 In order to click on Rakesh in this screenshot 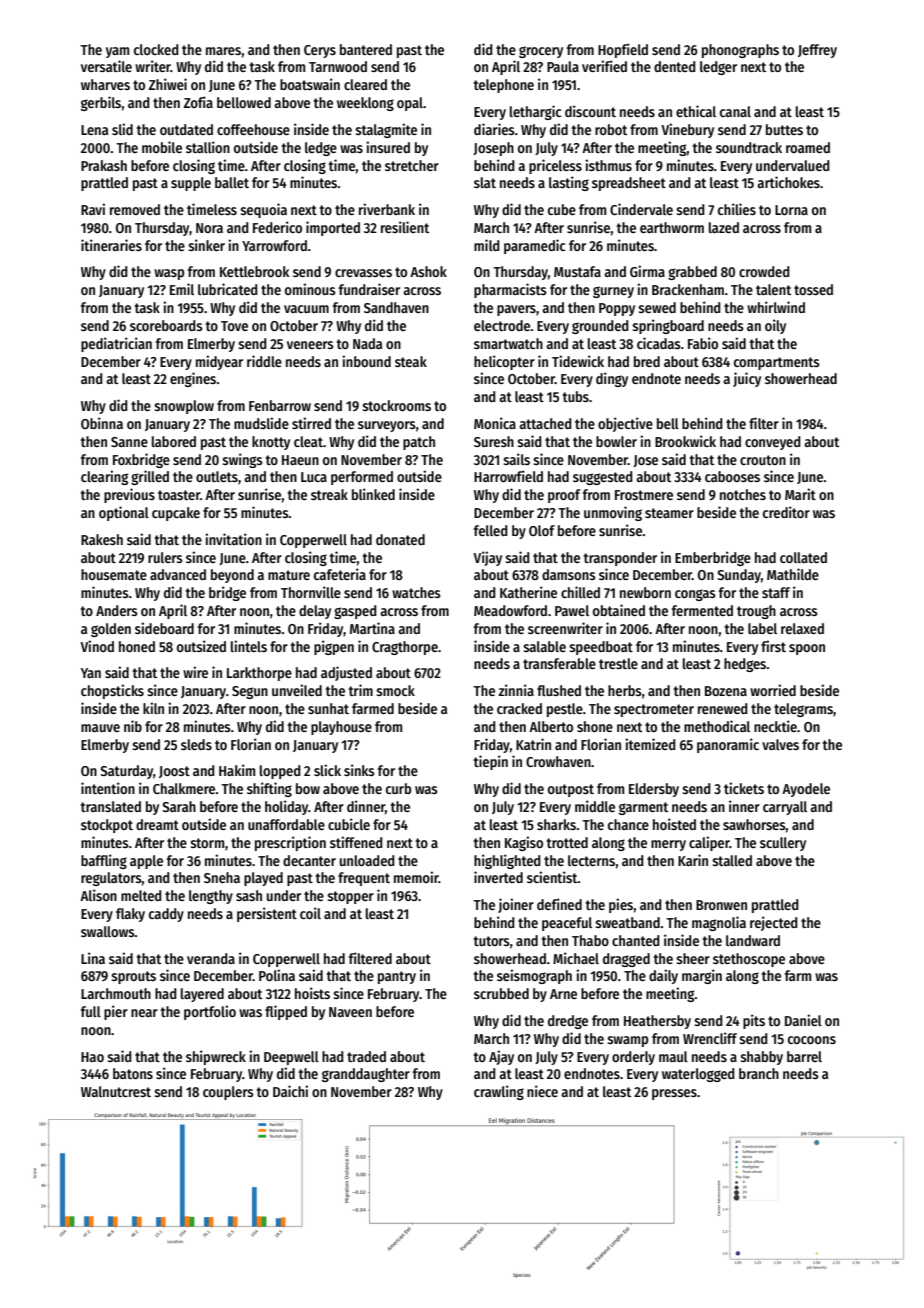, I will do `click(102, 539)`.
